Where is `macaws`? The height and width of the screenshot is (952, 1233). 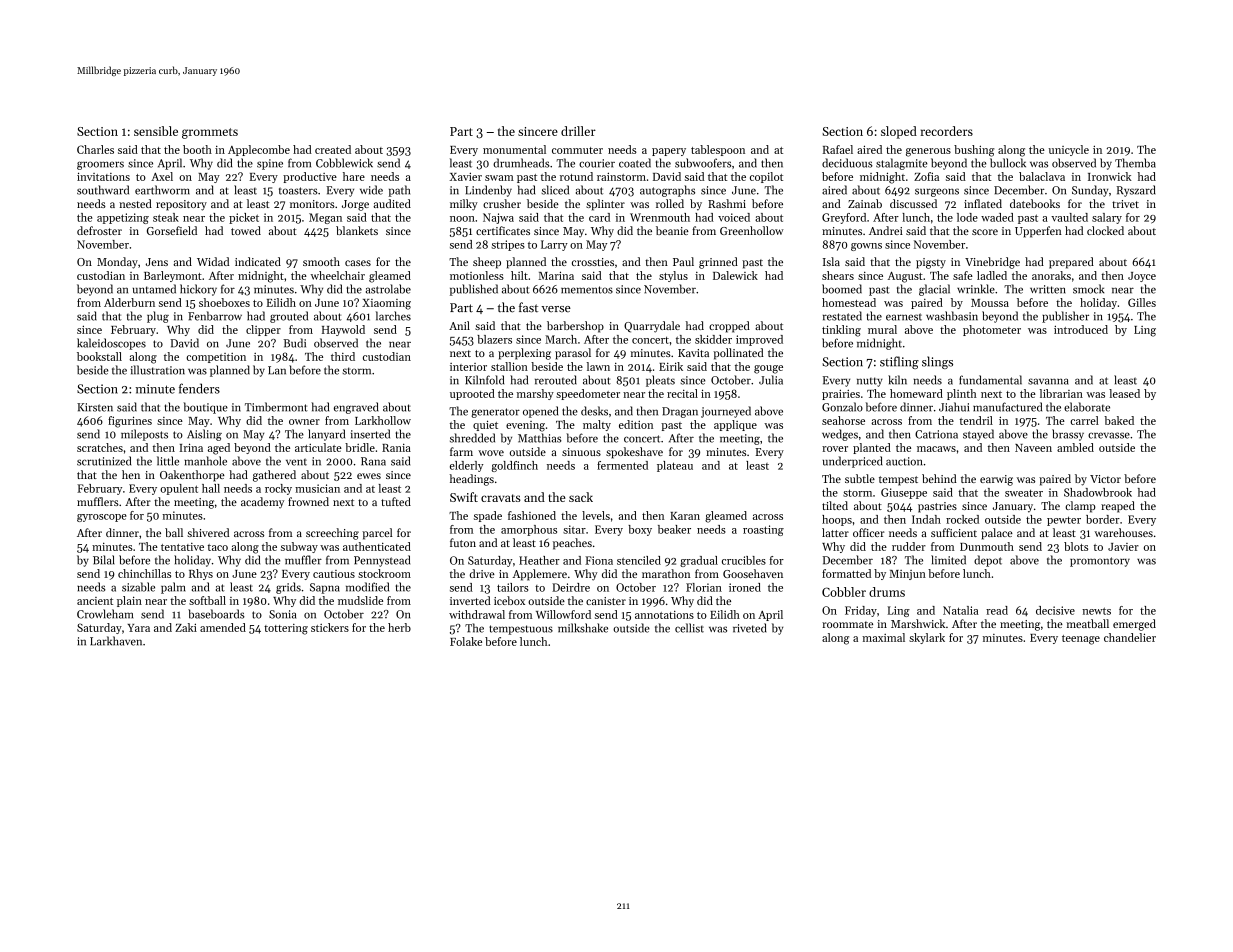 macaws is located at coordinates (936, 449).
